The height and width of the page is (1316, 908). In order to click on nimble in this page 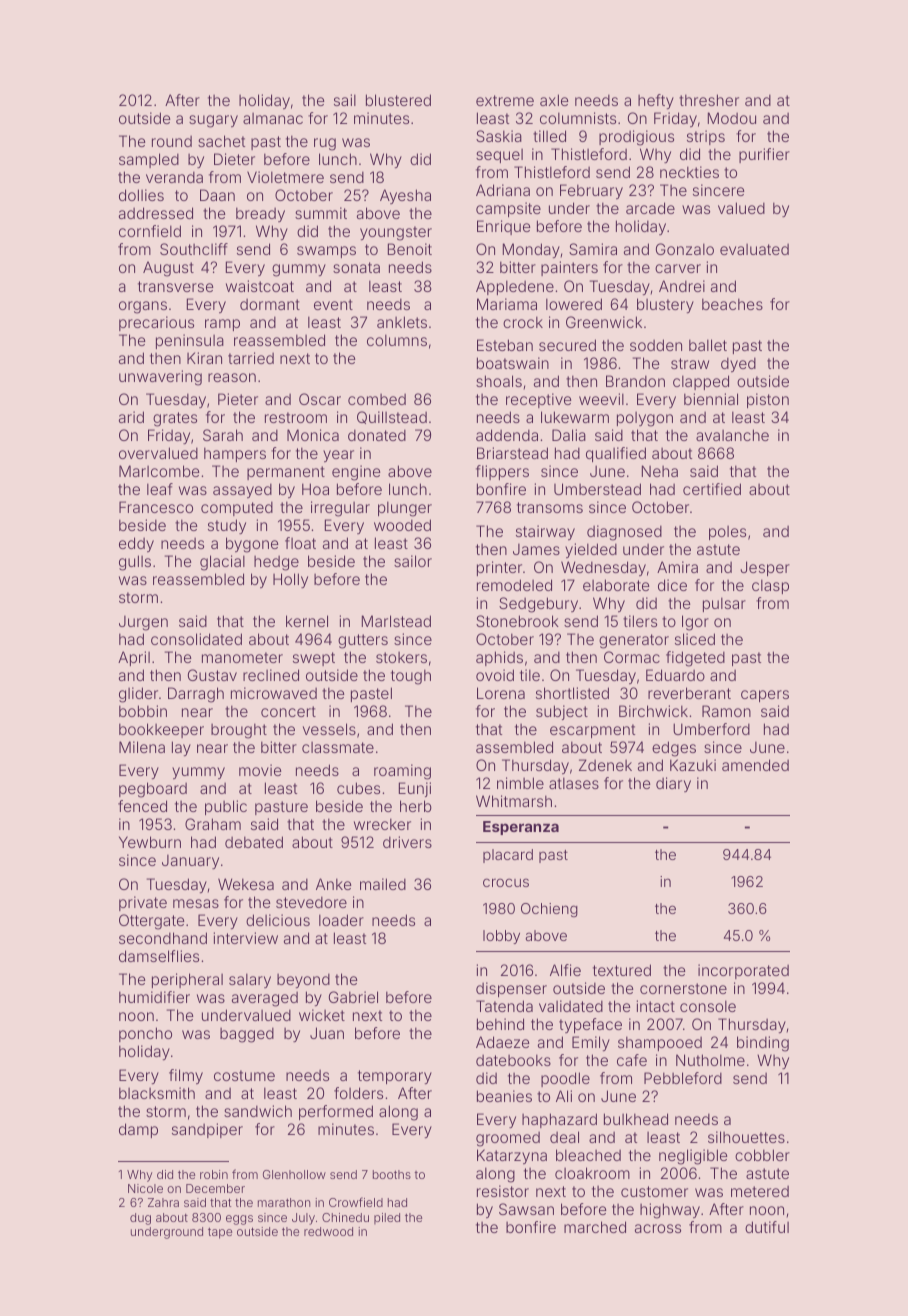, I will do `click(520, 783)`.
